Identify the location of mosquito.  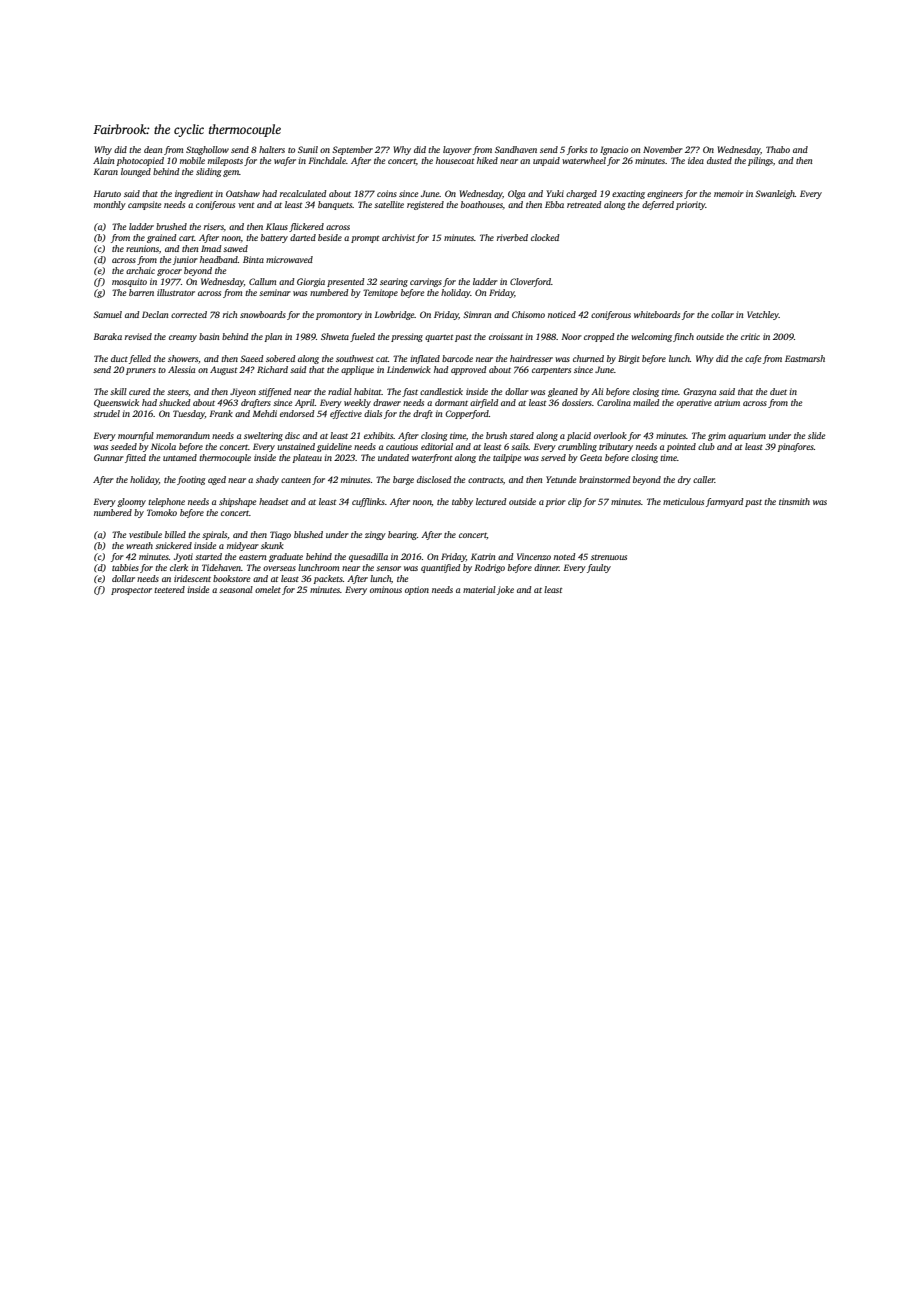
(129, 282).
